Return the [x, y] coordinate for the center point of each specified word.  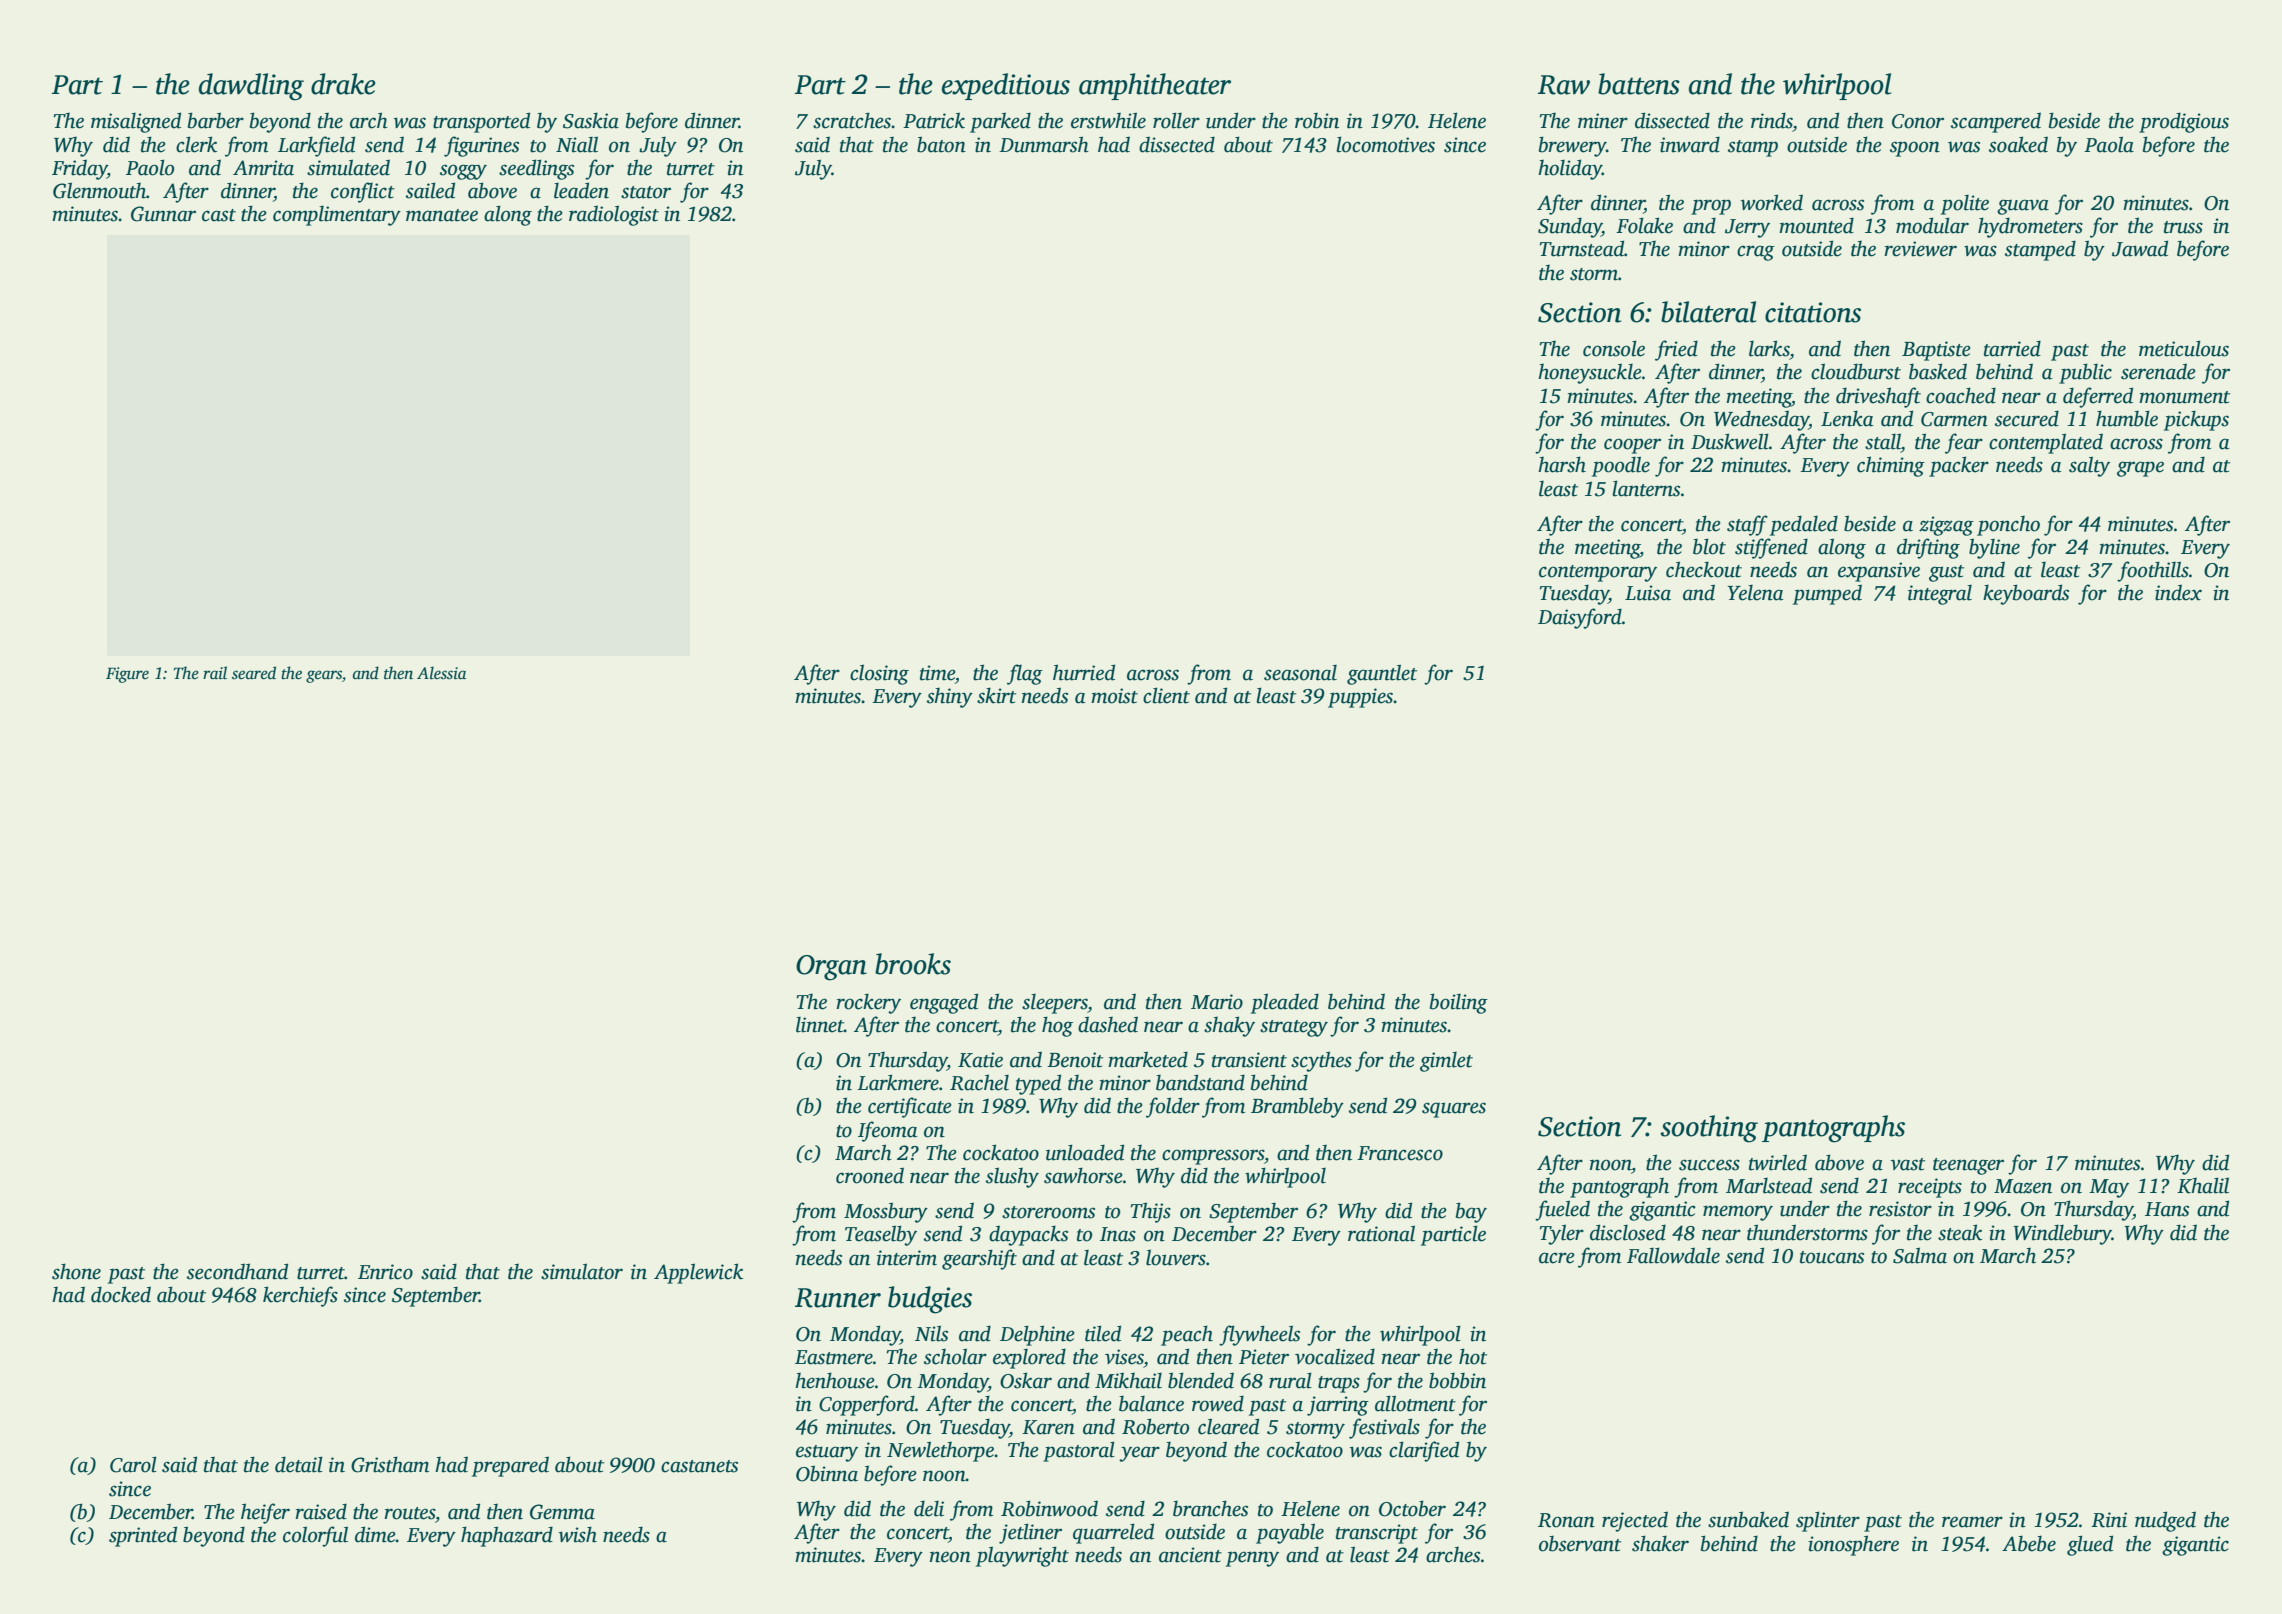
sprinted [143, 1536]
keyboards [2026, 594]
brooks [913, 964]
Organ [831, 968]
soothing [1709, 1129]
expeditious [1006, 86]
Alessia [441, 673]
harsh [1562, 464]
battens [1639, 84]
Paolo [150, 167]
